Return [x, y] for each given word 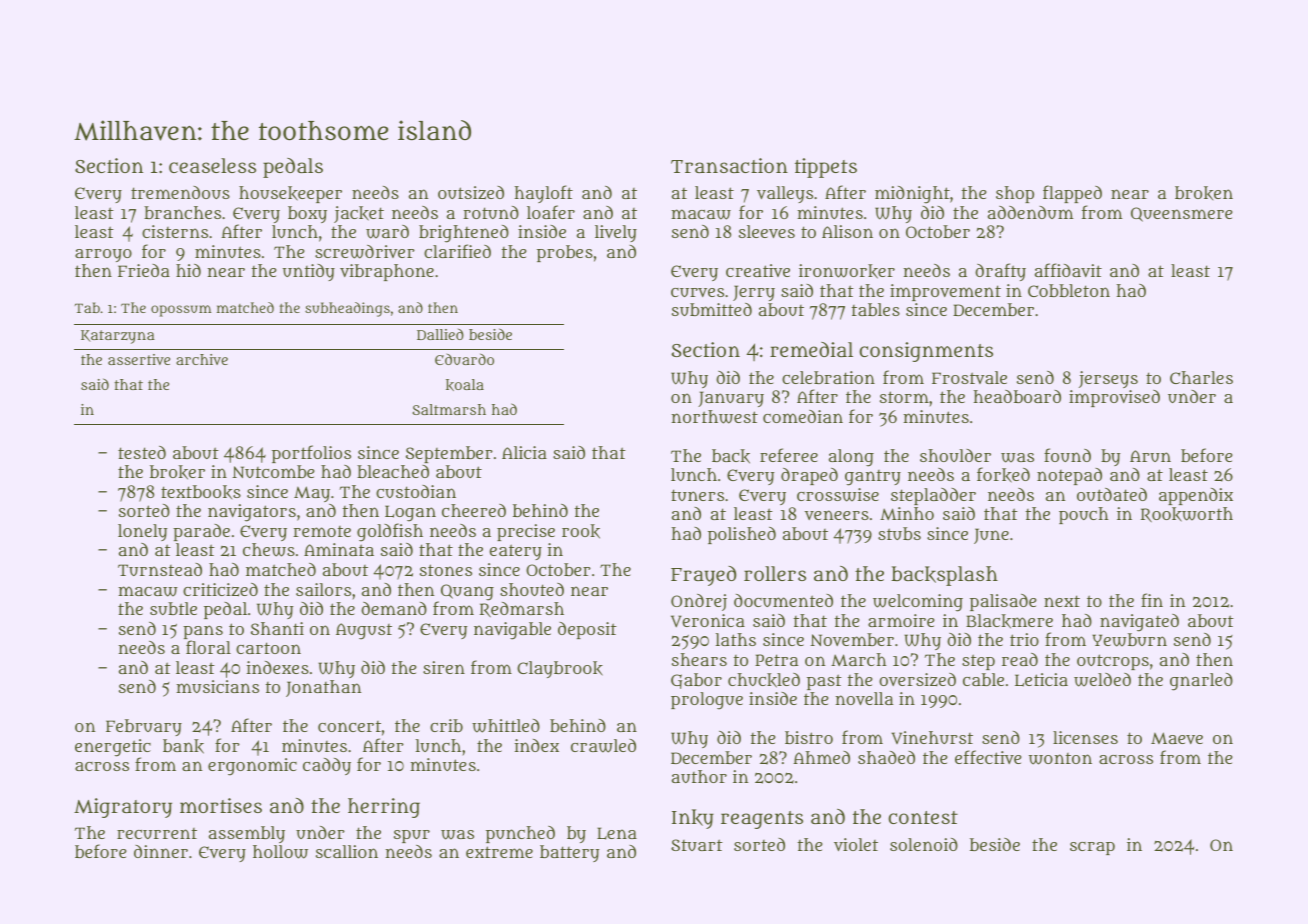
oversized [917, 680]
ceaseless [212, 165]
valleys [785, 194]
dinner [161, 851]
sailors [323, 589]
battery [569, 853]
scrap [1092, 848]
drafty [1000, 272]
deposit [587, 630]
